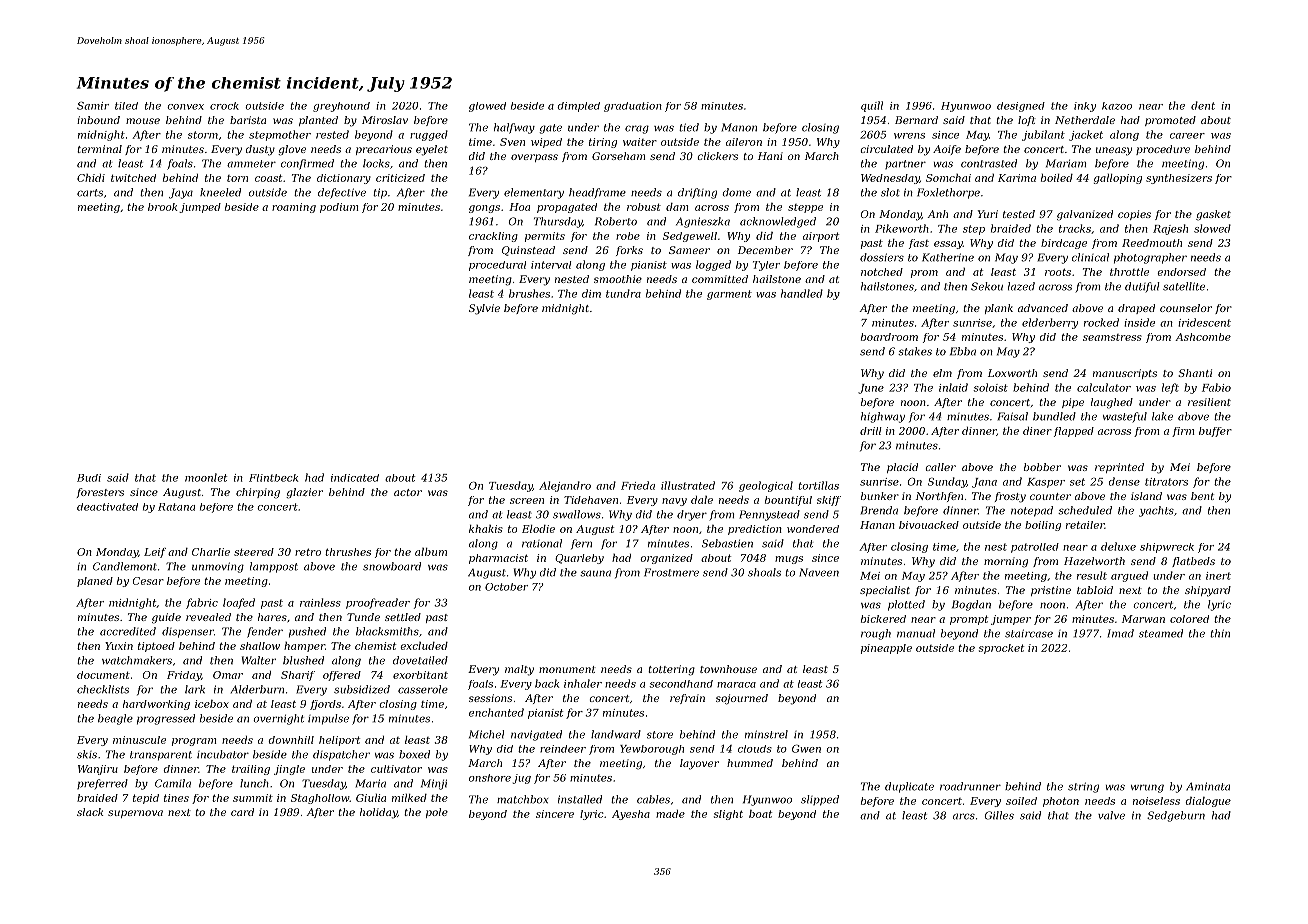  Describe the element at coordinates (176, 507) in the page. I see `Ratana` at that location.
